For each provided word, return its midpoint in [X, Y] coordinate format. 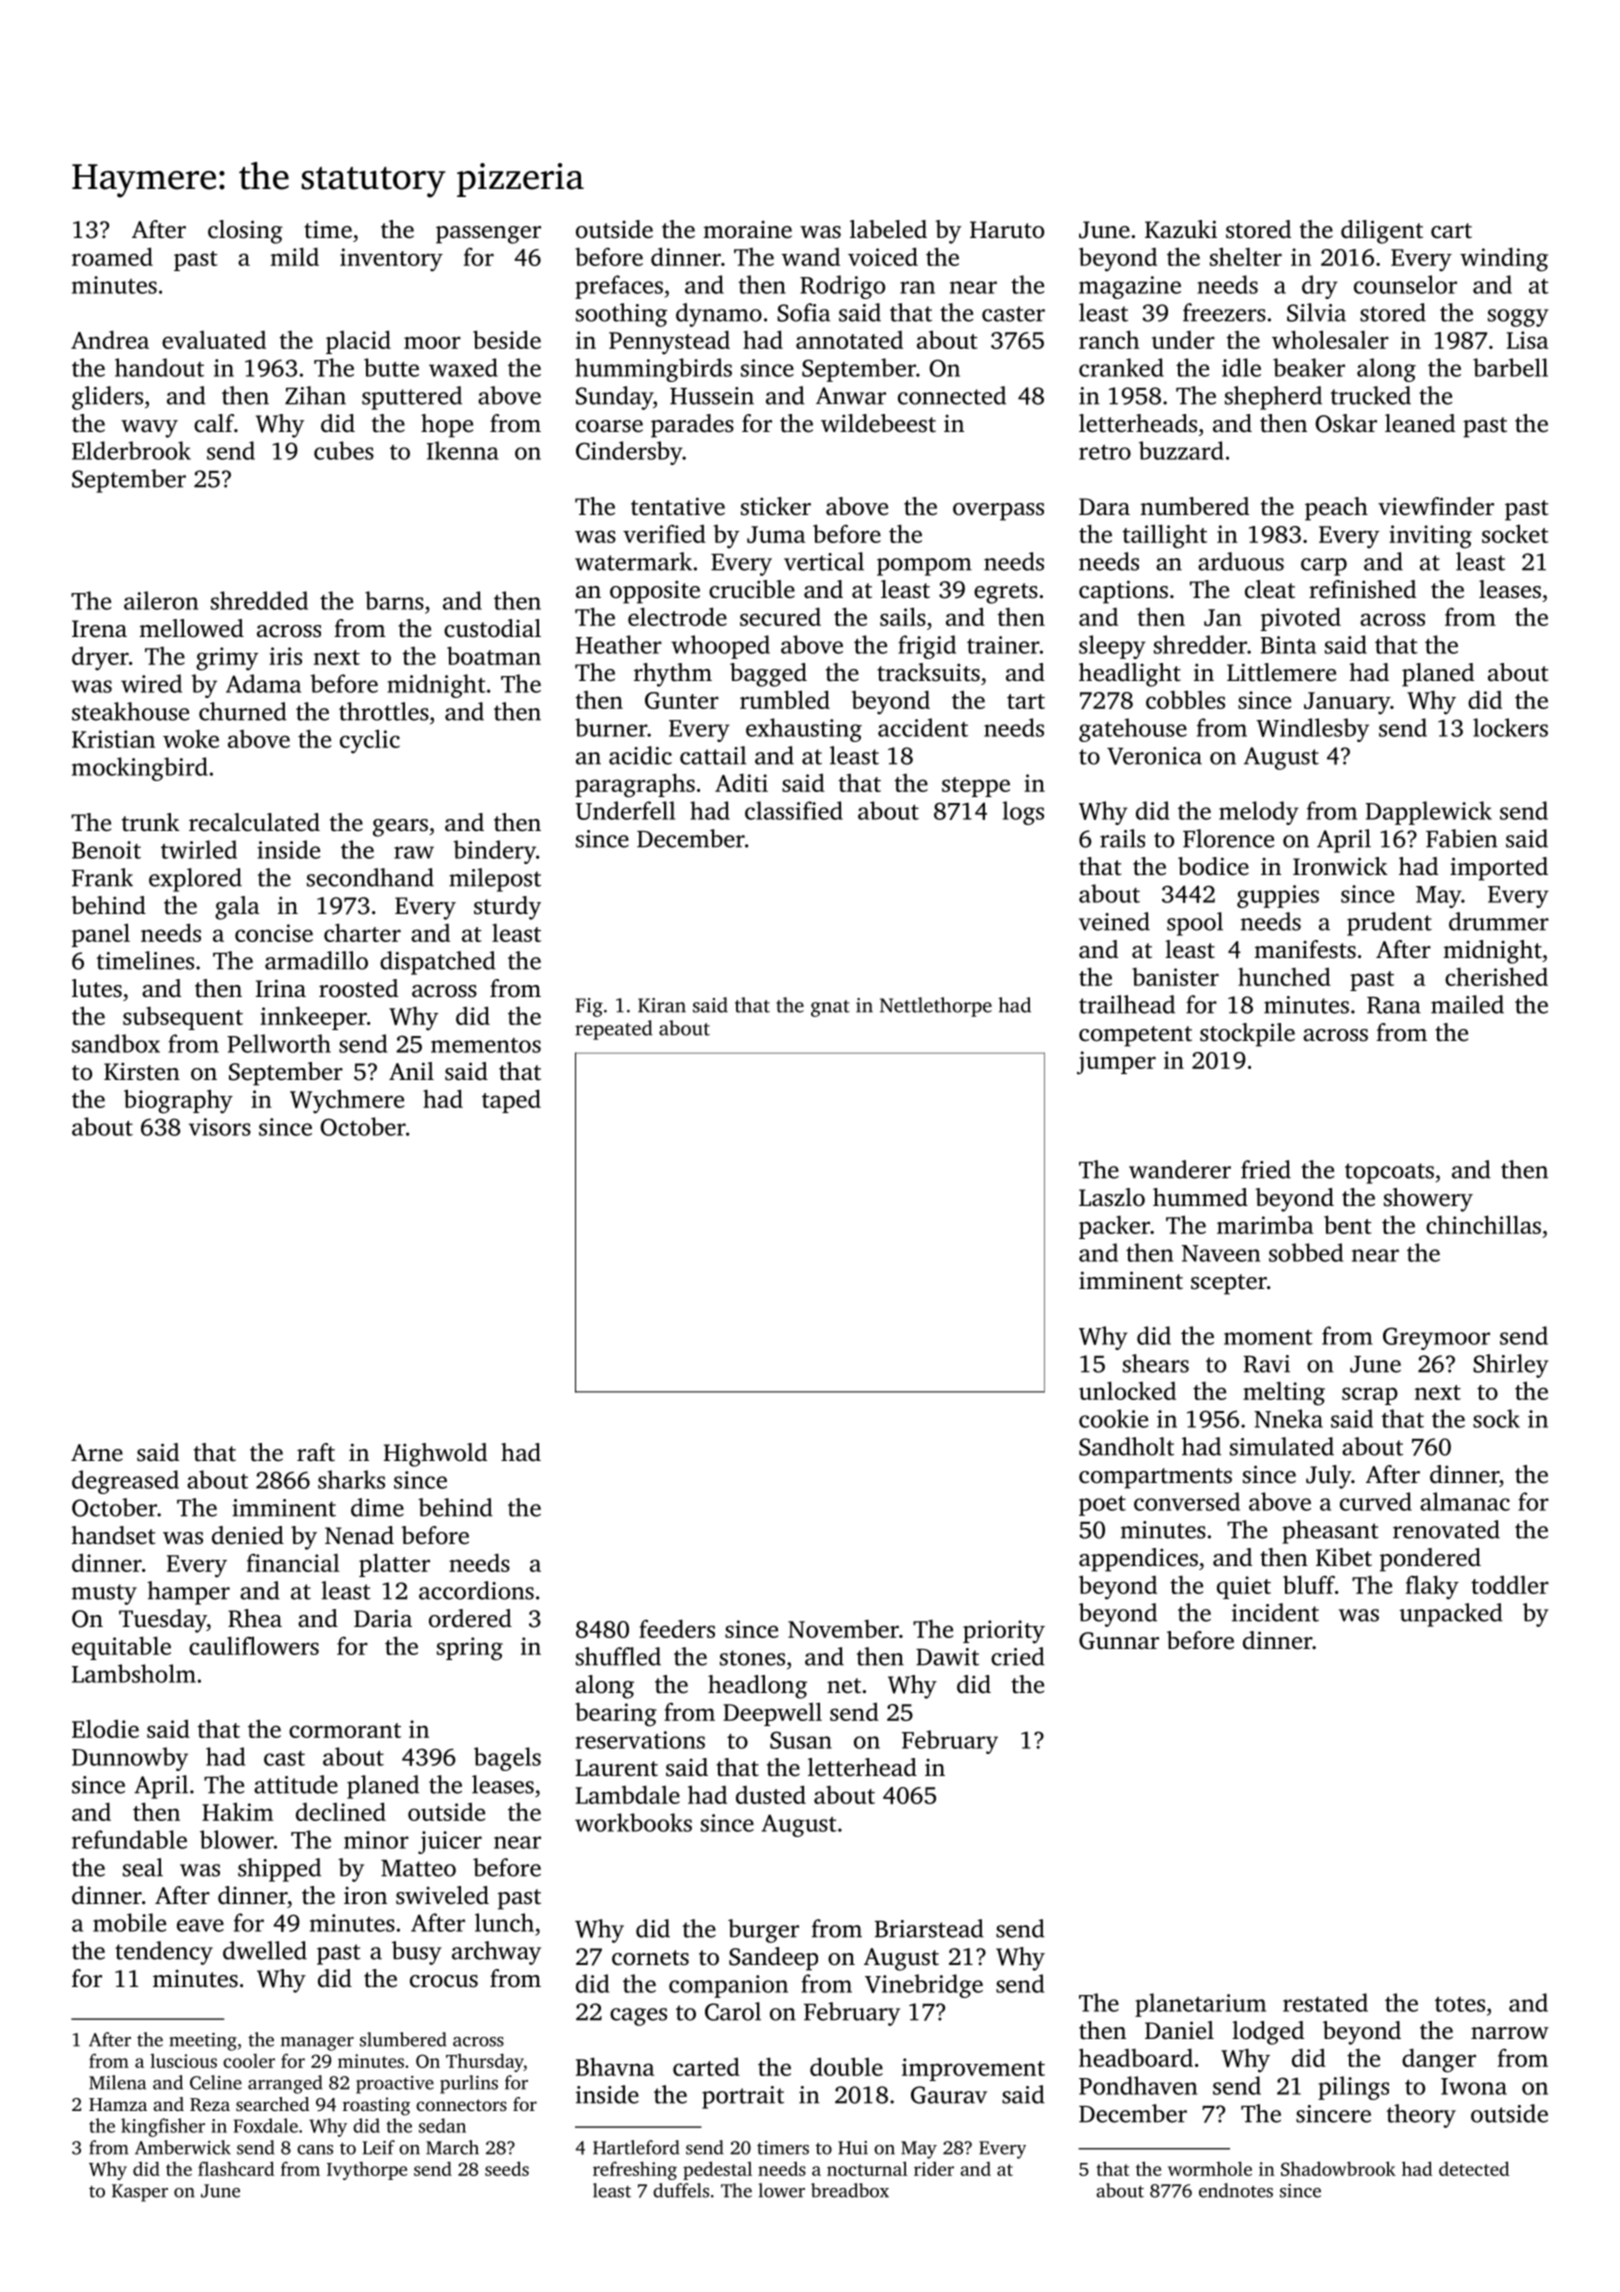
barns [394, 600]
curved [1376, 1501]
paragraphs [635, 785]
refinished [1362, 589]
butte [391, 367]
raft [316, 1452]
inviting [1430, 537]
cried [1018, 1656]
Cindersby [629, 453]
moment [1268, 1337]
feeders [677, 1628]
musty [104, 1594]
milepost [495, 880]
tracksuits [928, 672]
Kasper [140, 2193]
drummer [1499, 921]
